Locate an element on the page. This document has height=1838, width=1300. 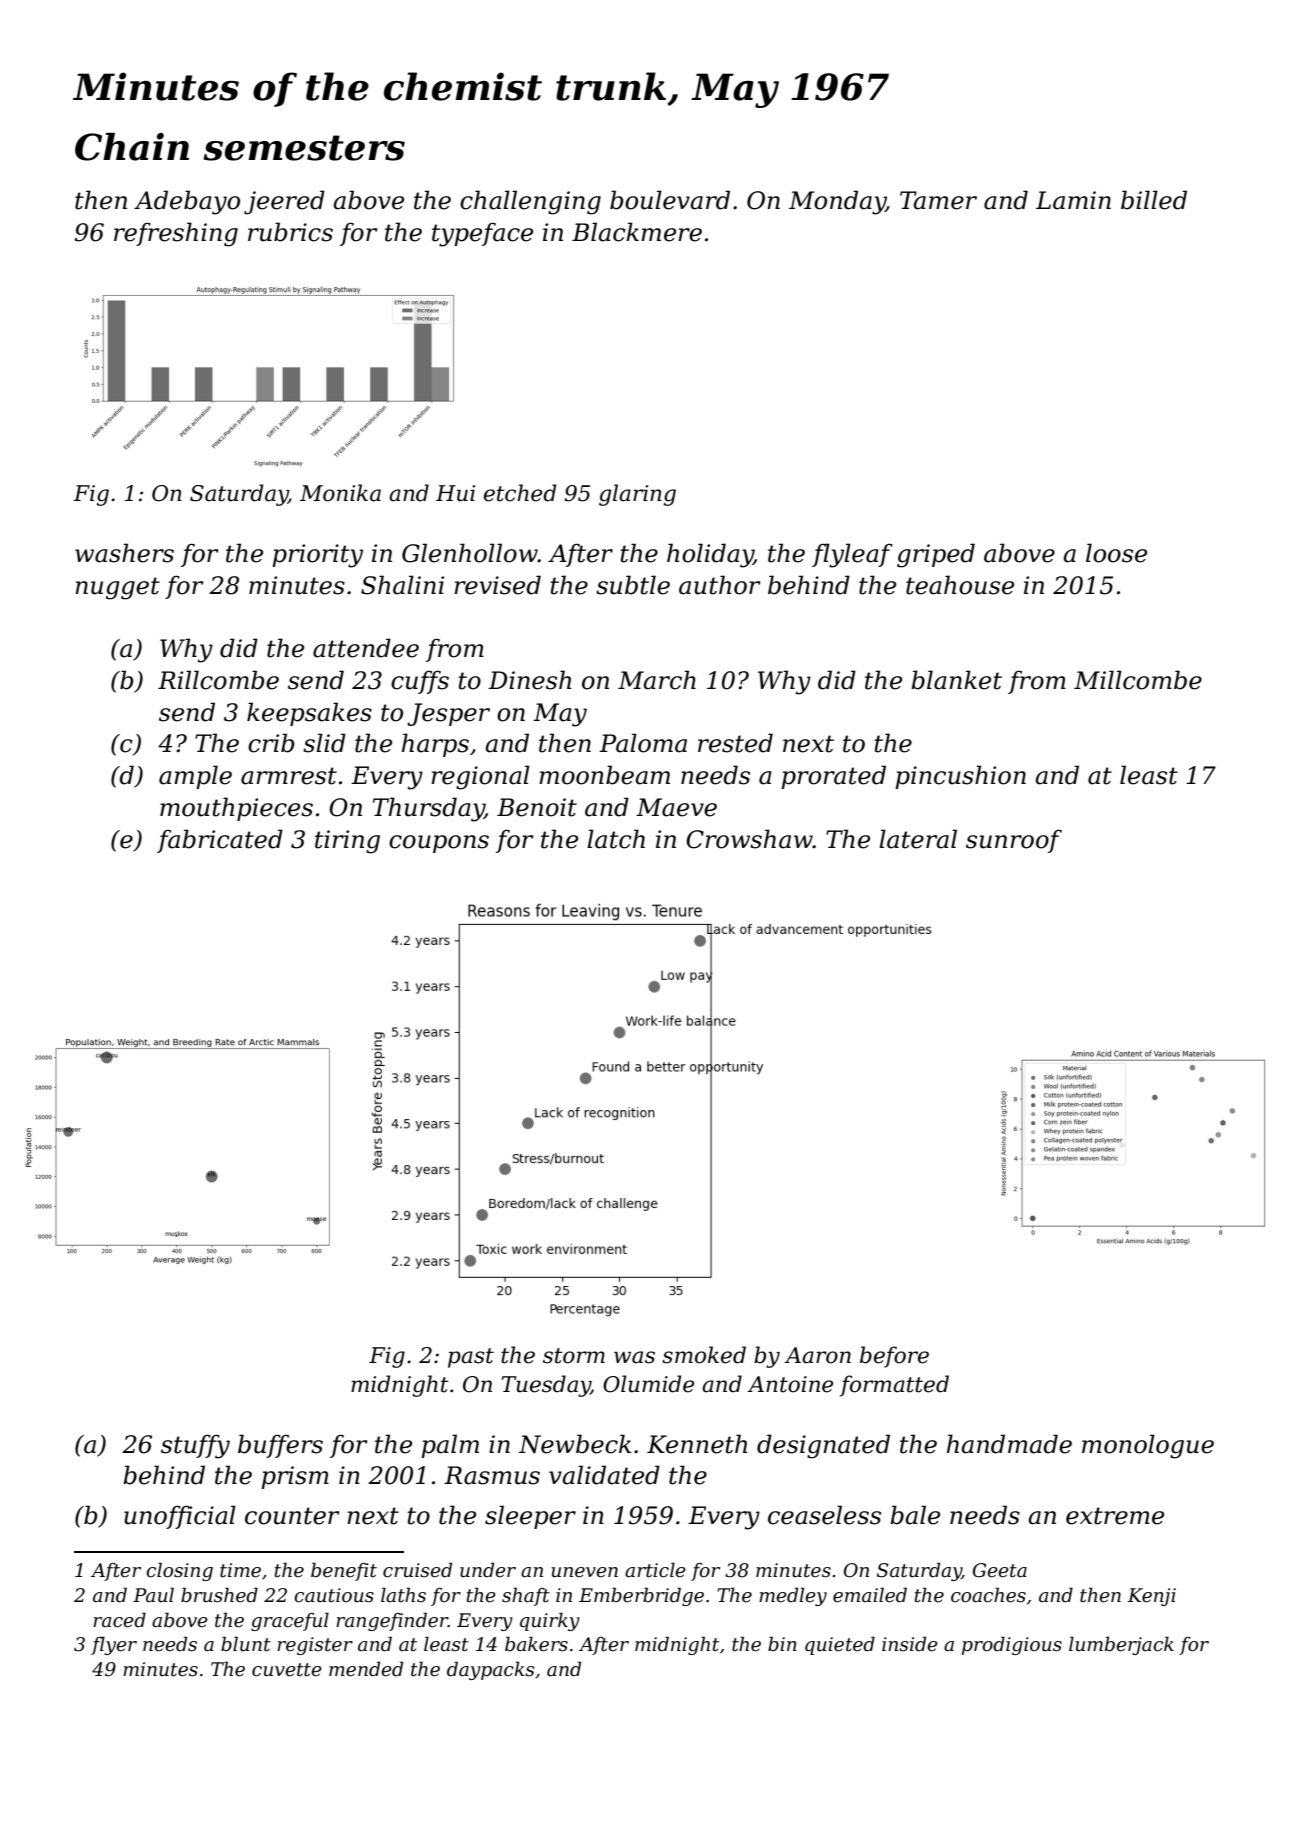
semesters is located at coordinates (304, 148).
